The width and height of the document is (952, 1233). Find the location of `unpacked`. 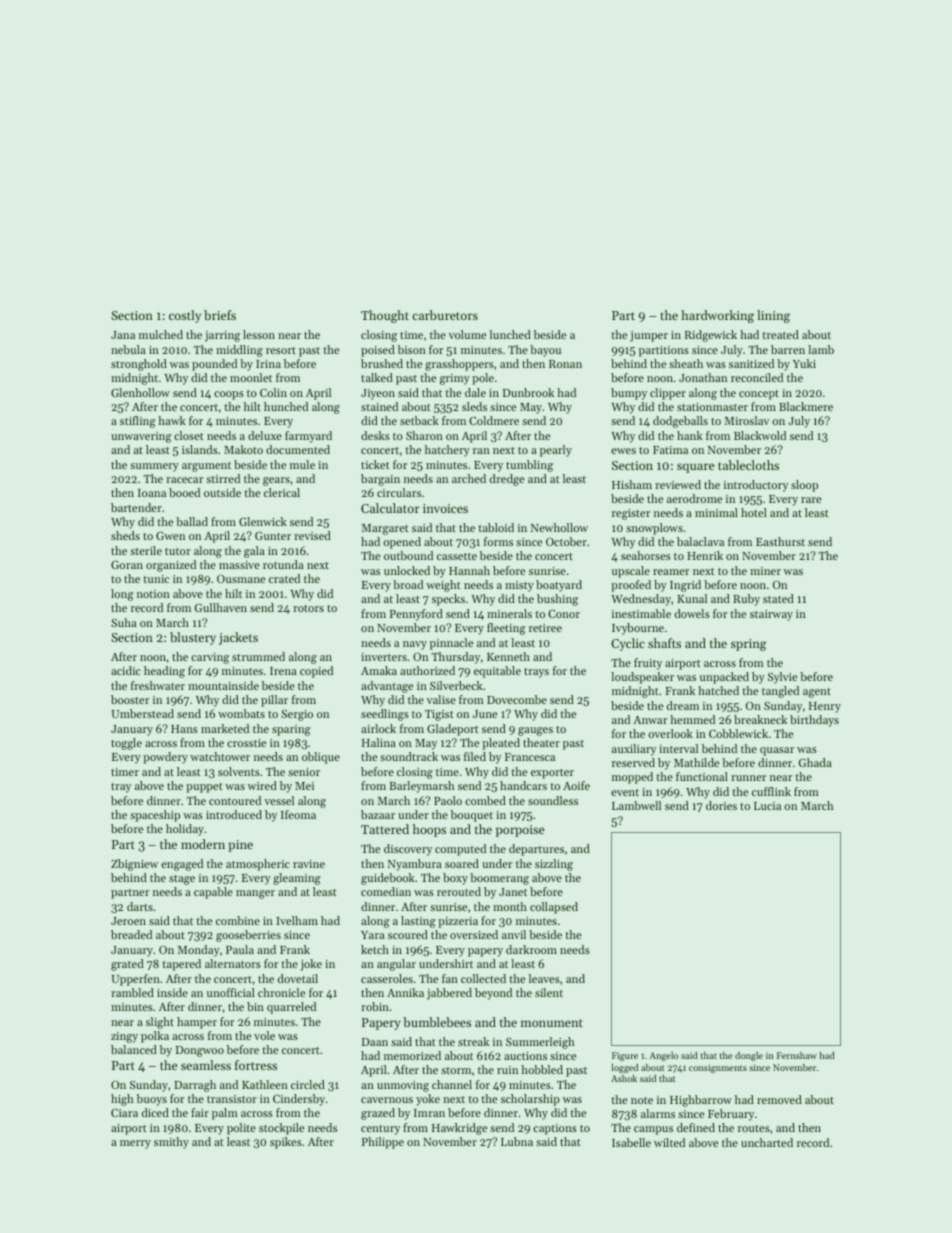

unpacked is located at coordinates (724, 678).
